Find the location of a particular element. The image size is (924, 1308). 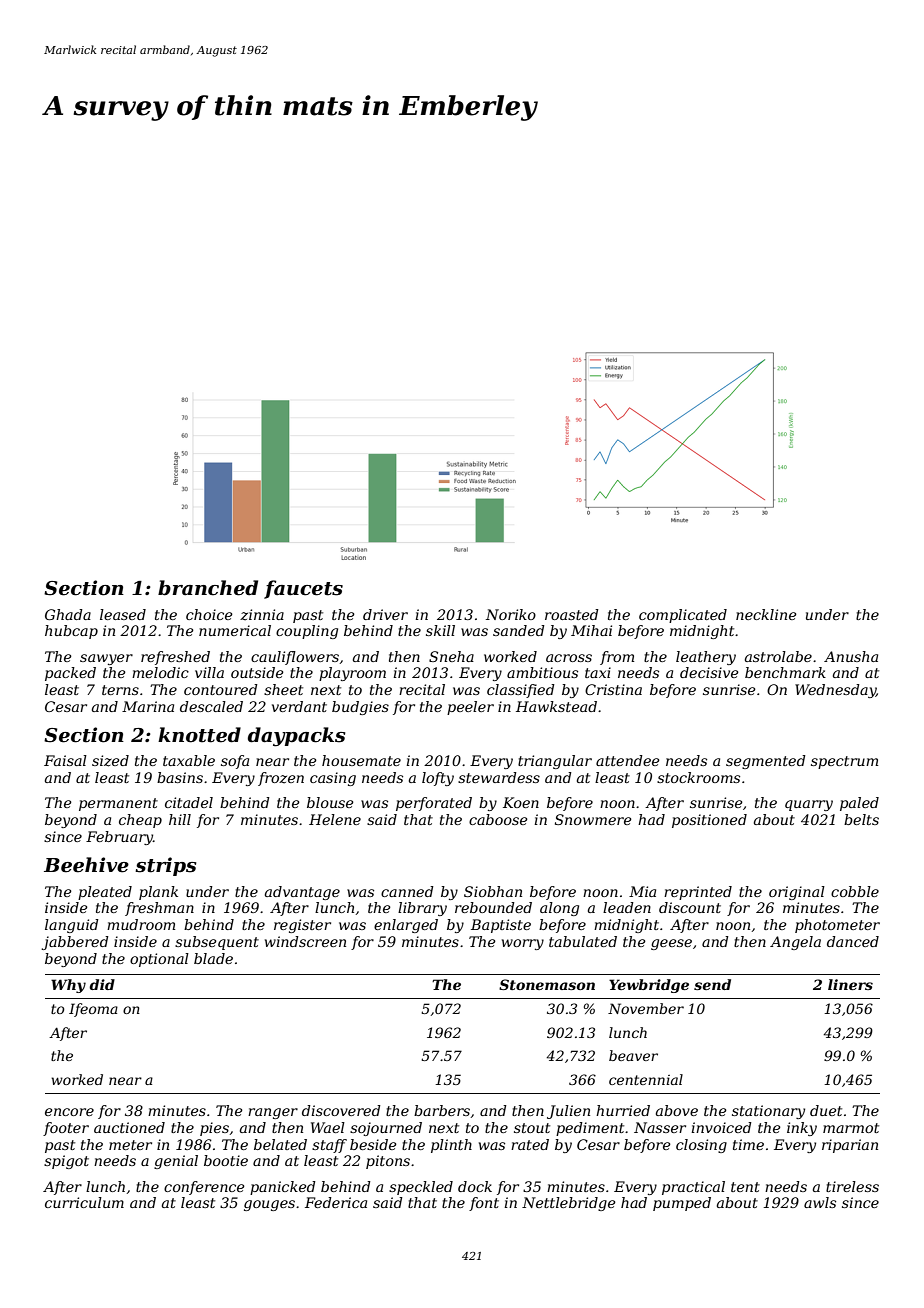

gouges is located at coordinates (269, 1205).
